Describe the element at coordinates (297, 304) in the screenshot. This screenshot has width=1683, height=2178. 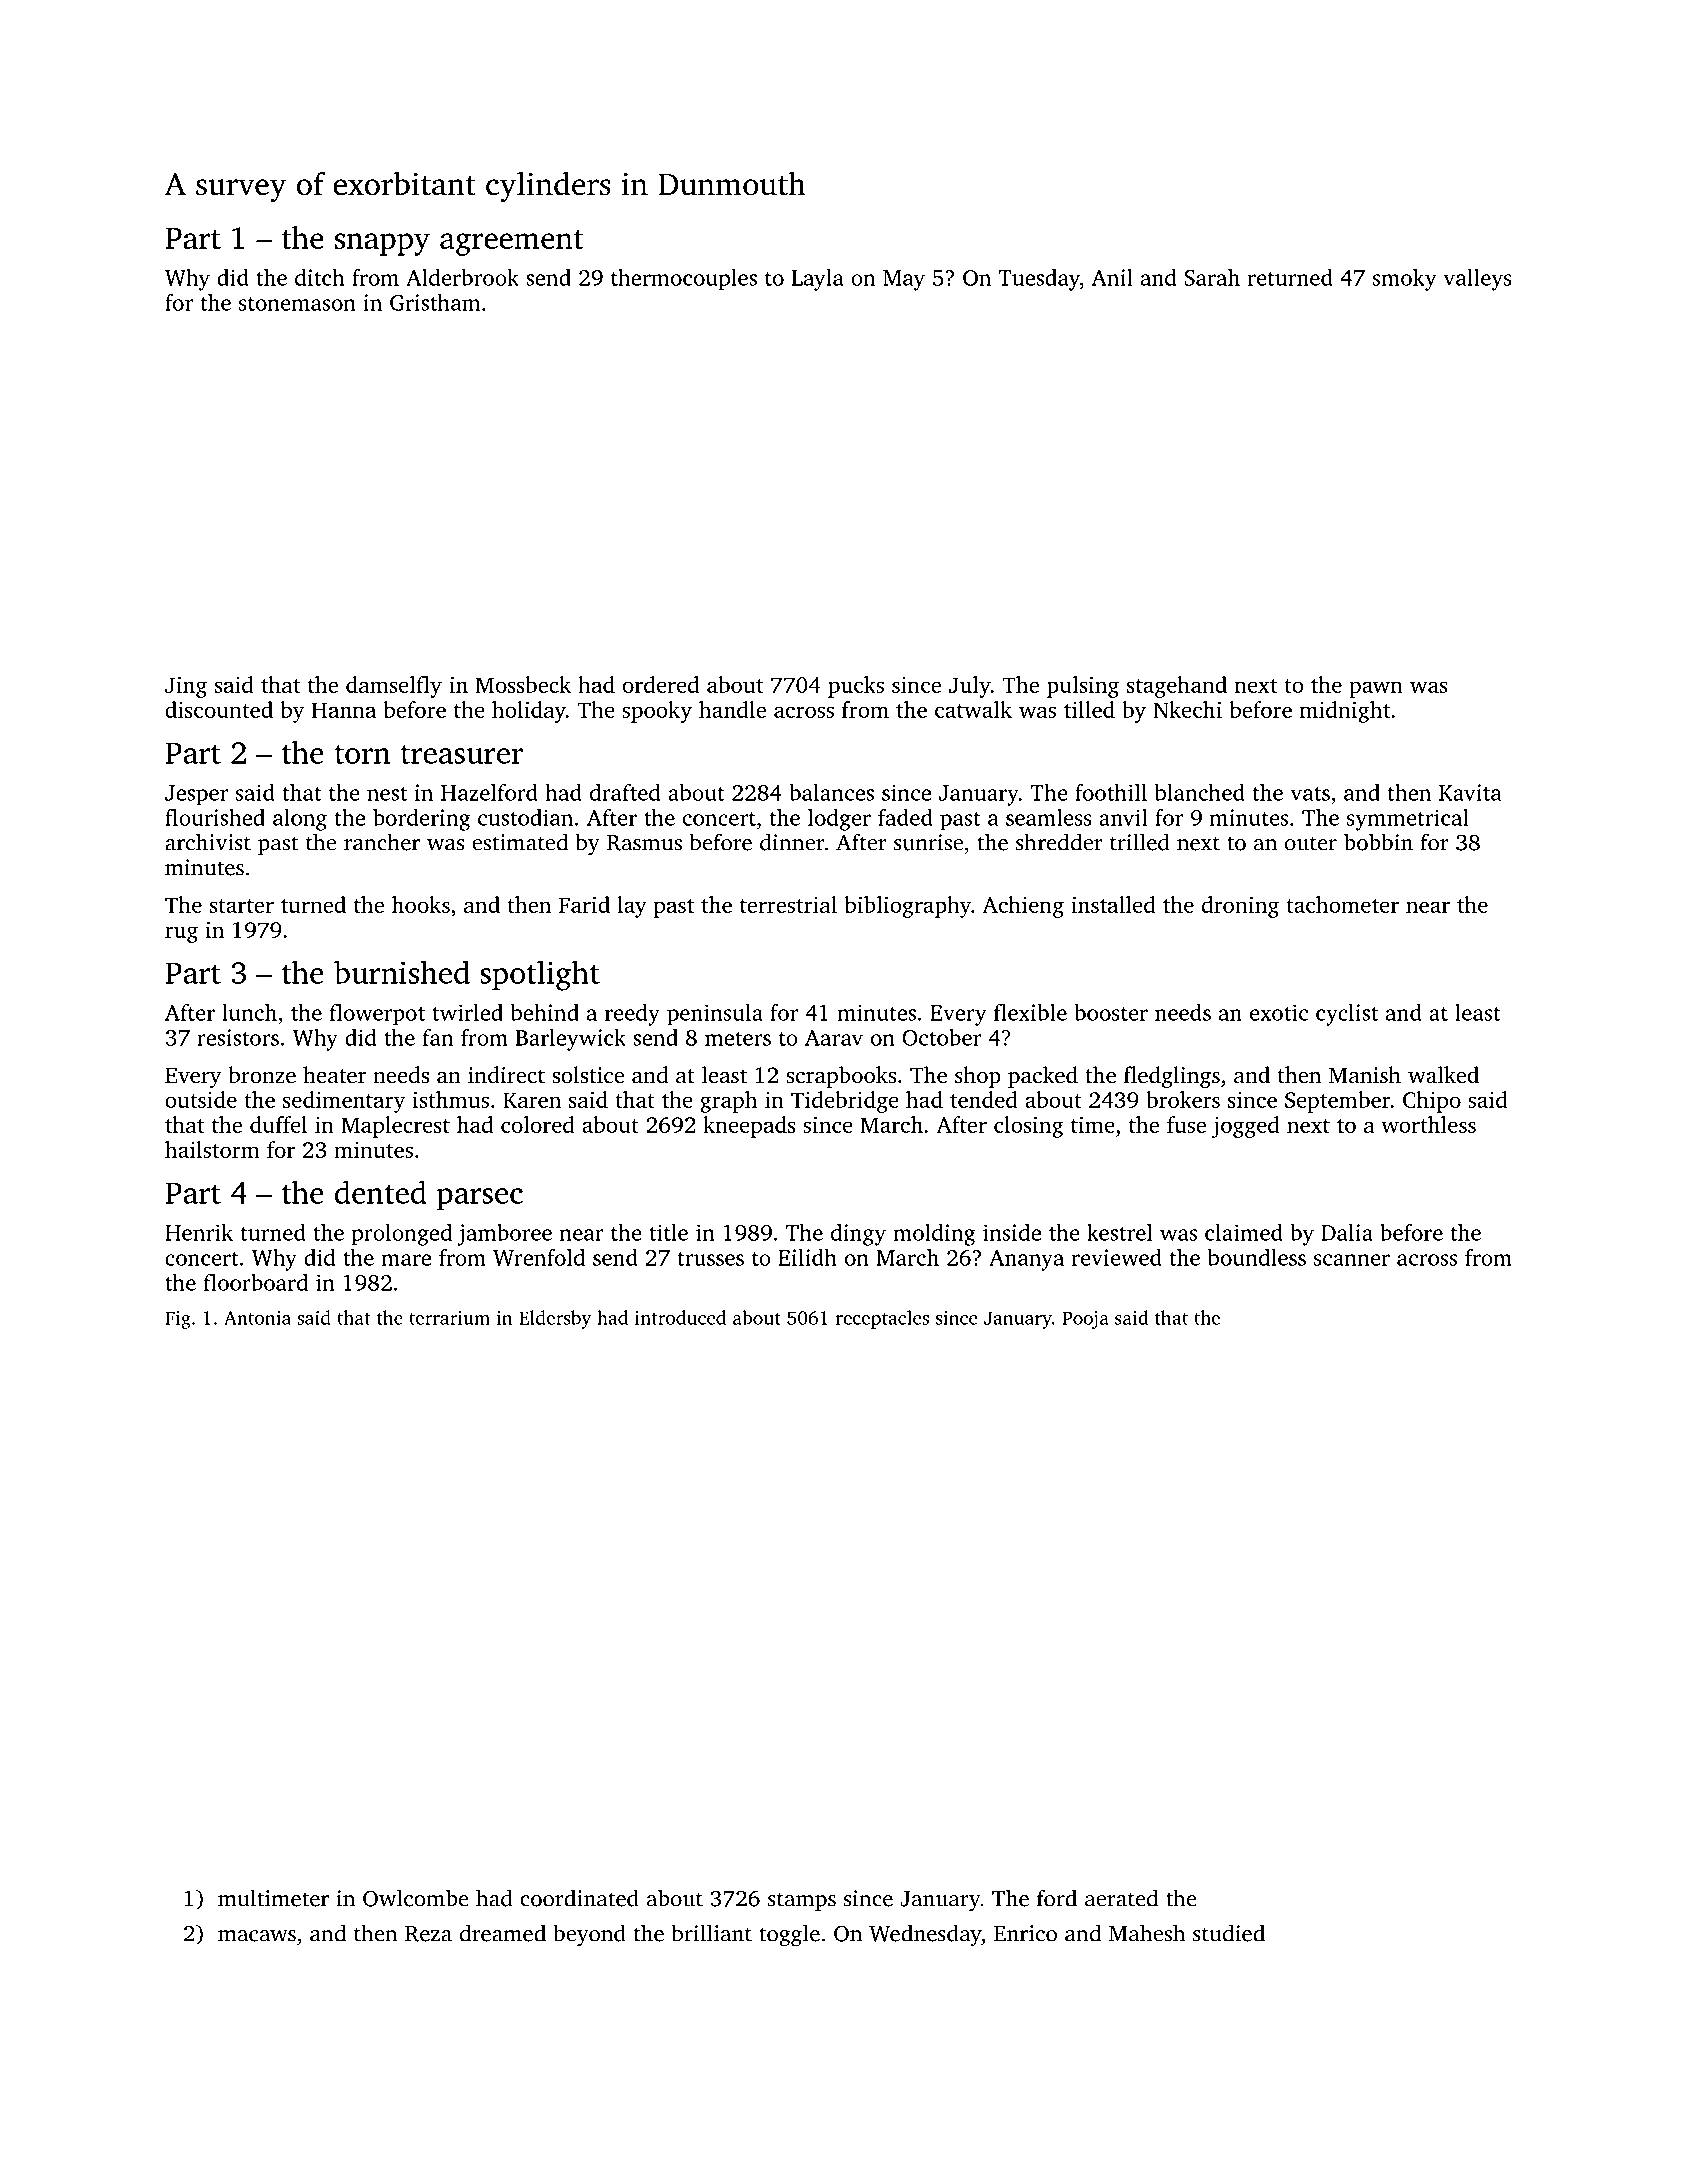
I see `stonemason` at that location.
